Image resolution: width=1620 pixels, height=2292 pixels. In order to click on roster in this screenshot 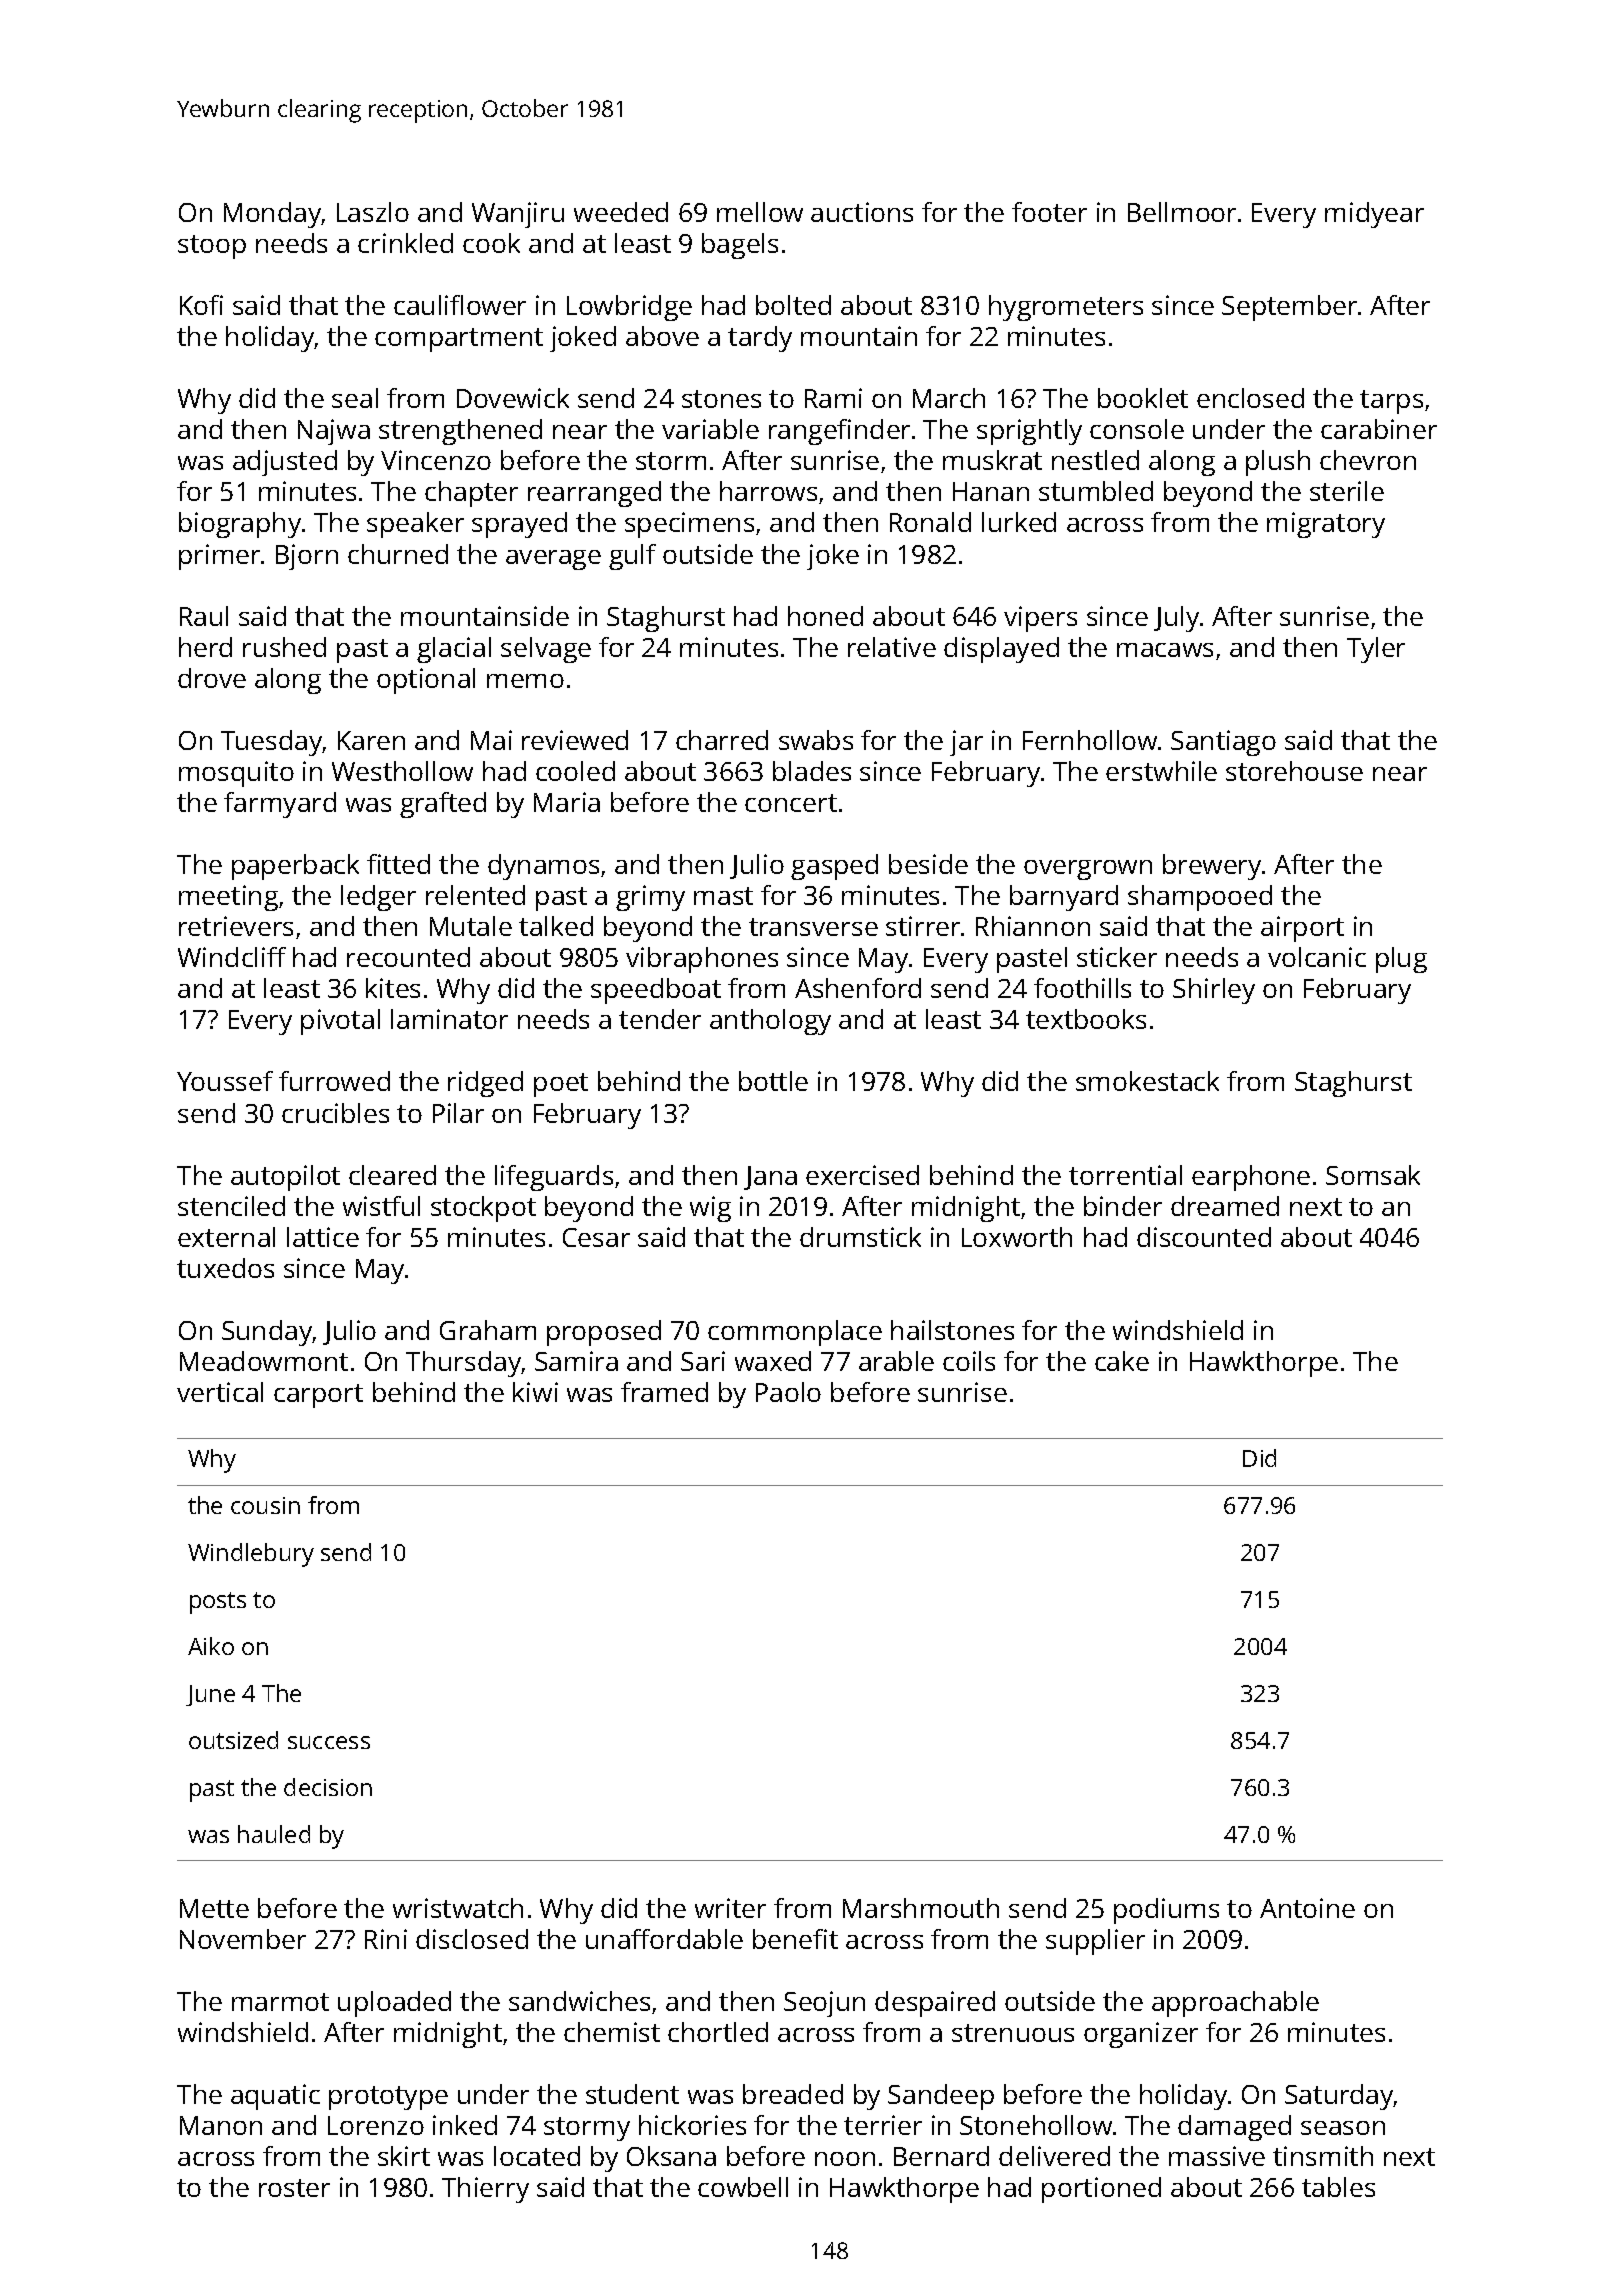, I will do `click(294, 2188)`.
